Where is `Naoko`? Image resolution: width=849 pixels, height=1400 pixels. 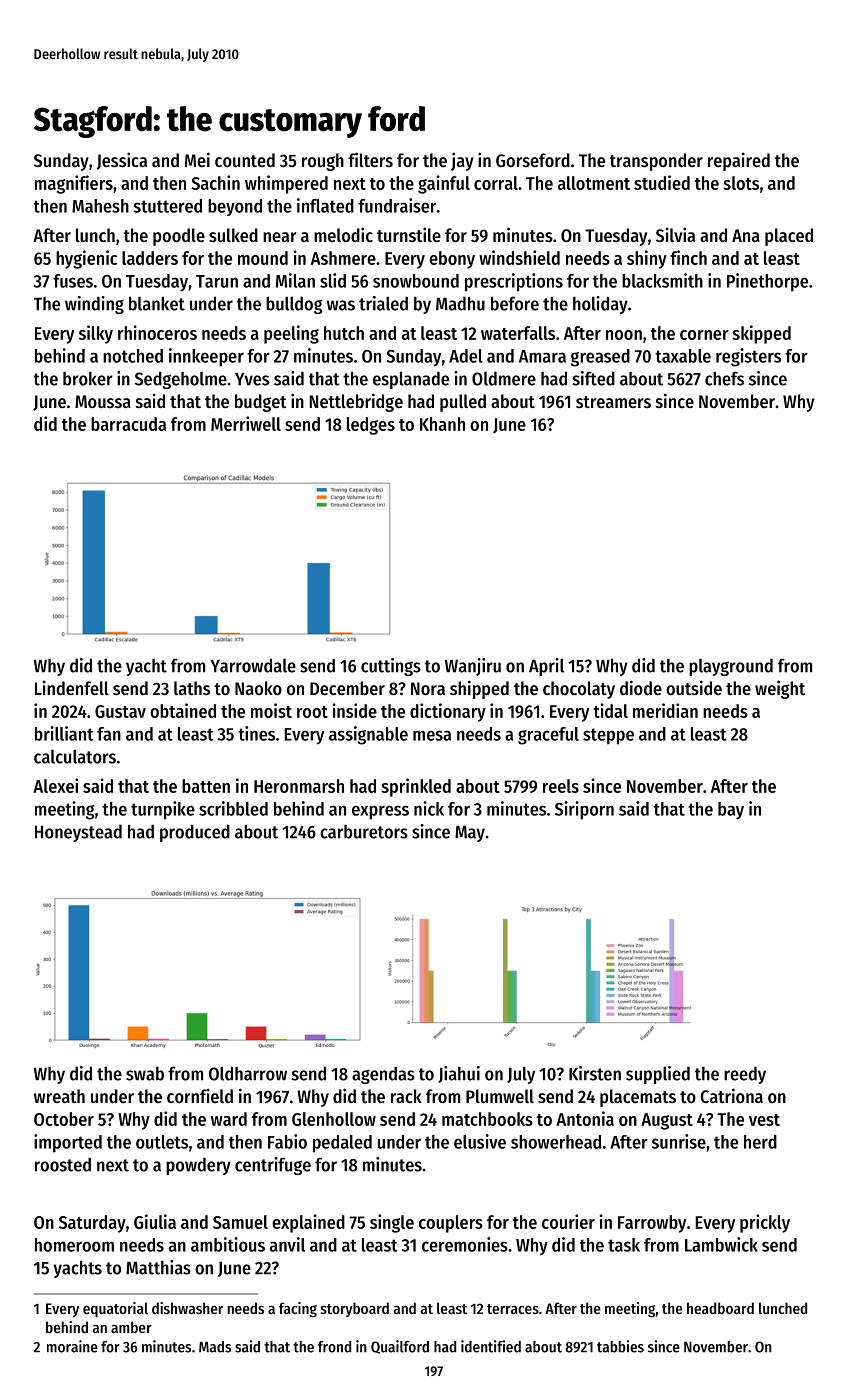
Naoko is located at coordinates (258, 688).
